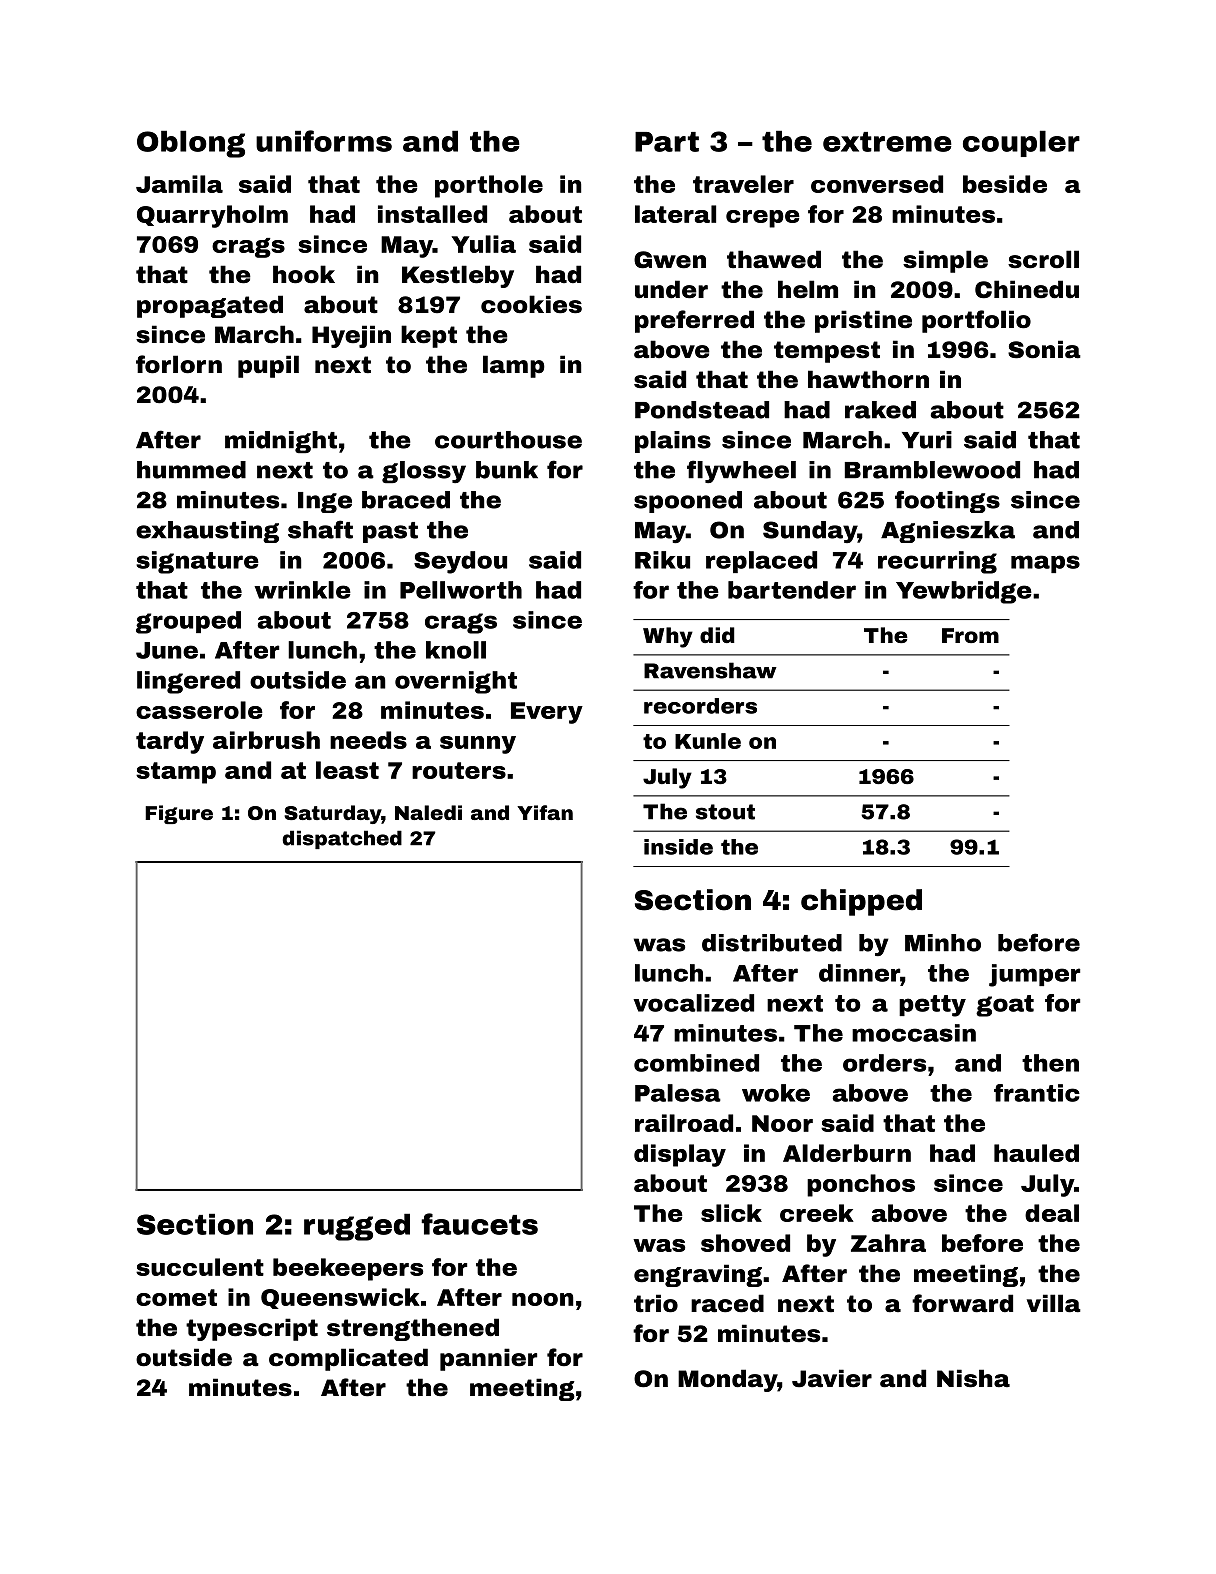  I want to click on maps, so click(1045, 564).
